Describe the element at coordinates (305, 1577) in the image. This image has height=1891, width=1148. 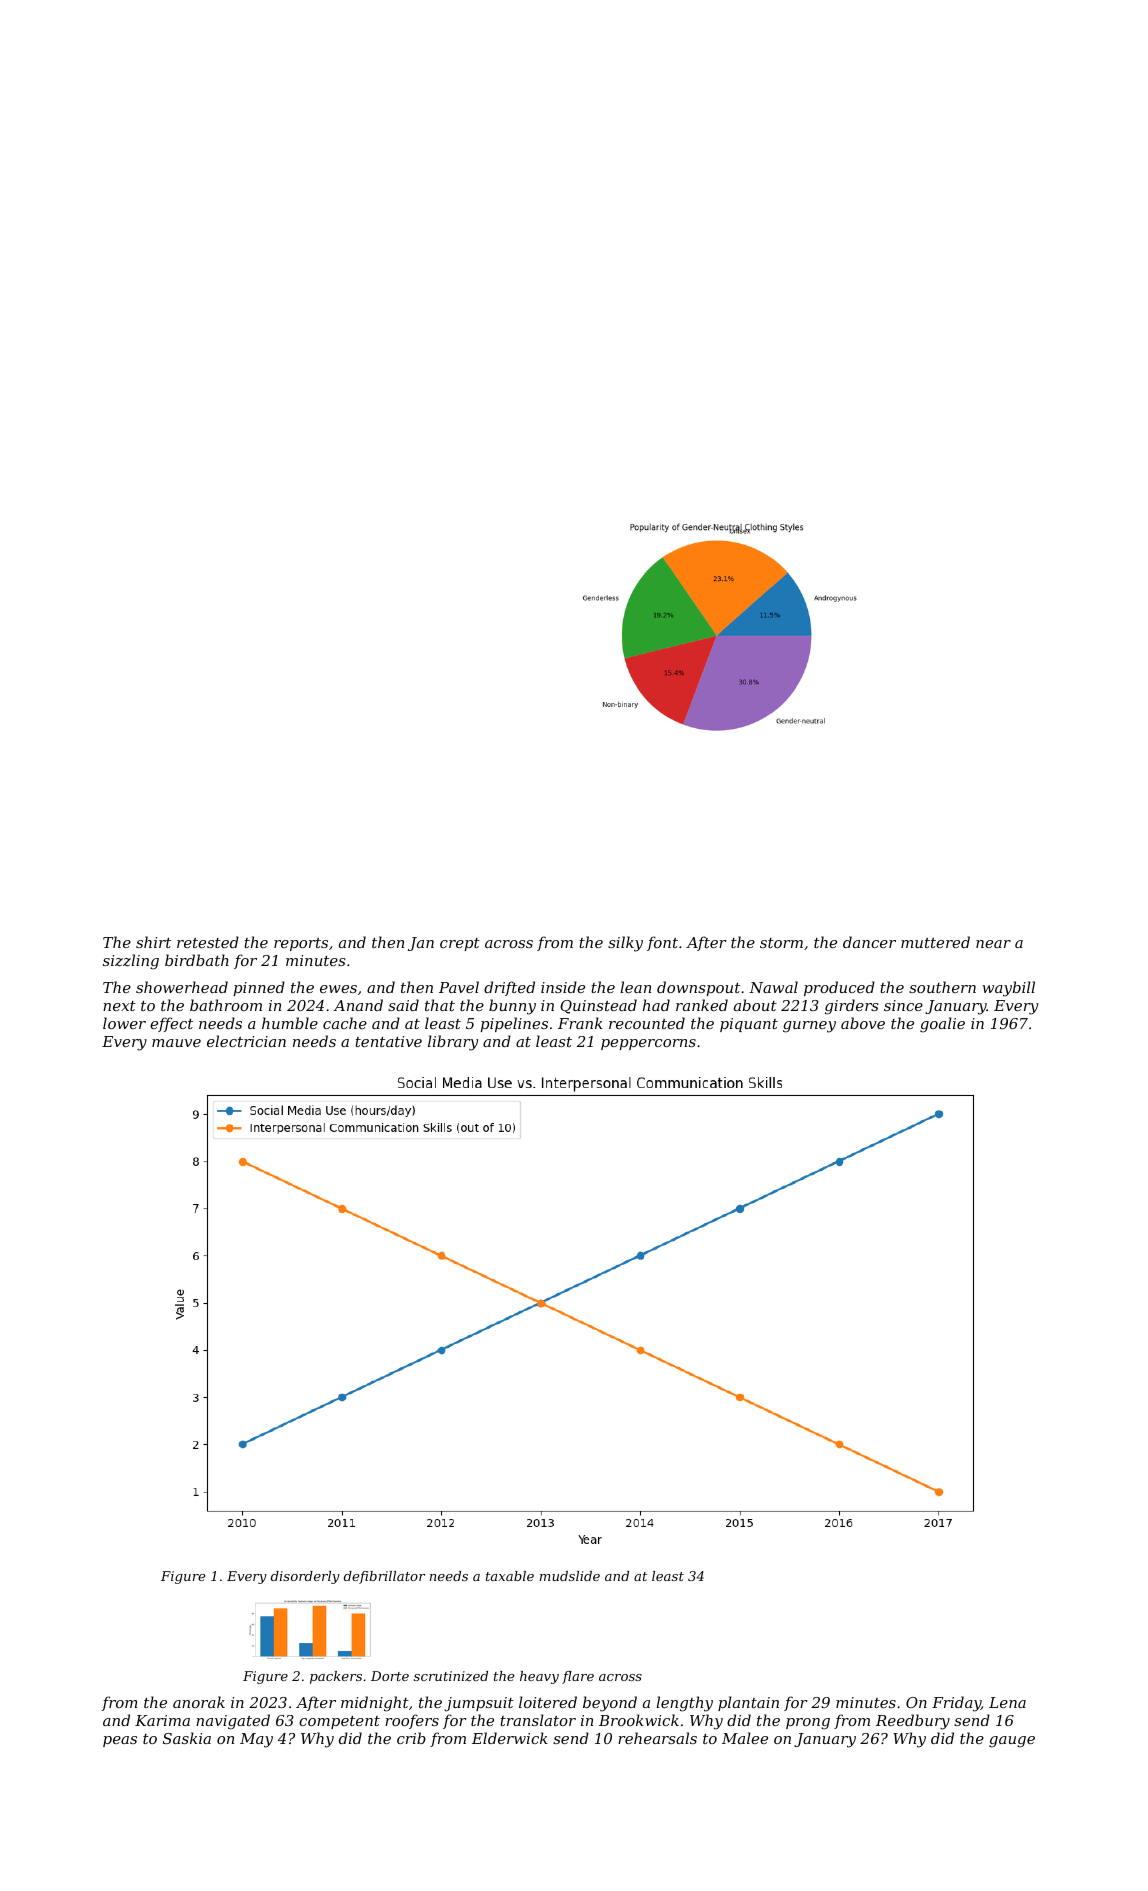
I see `disorderly` at that location.
